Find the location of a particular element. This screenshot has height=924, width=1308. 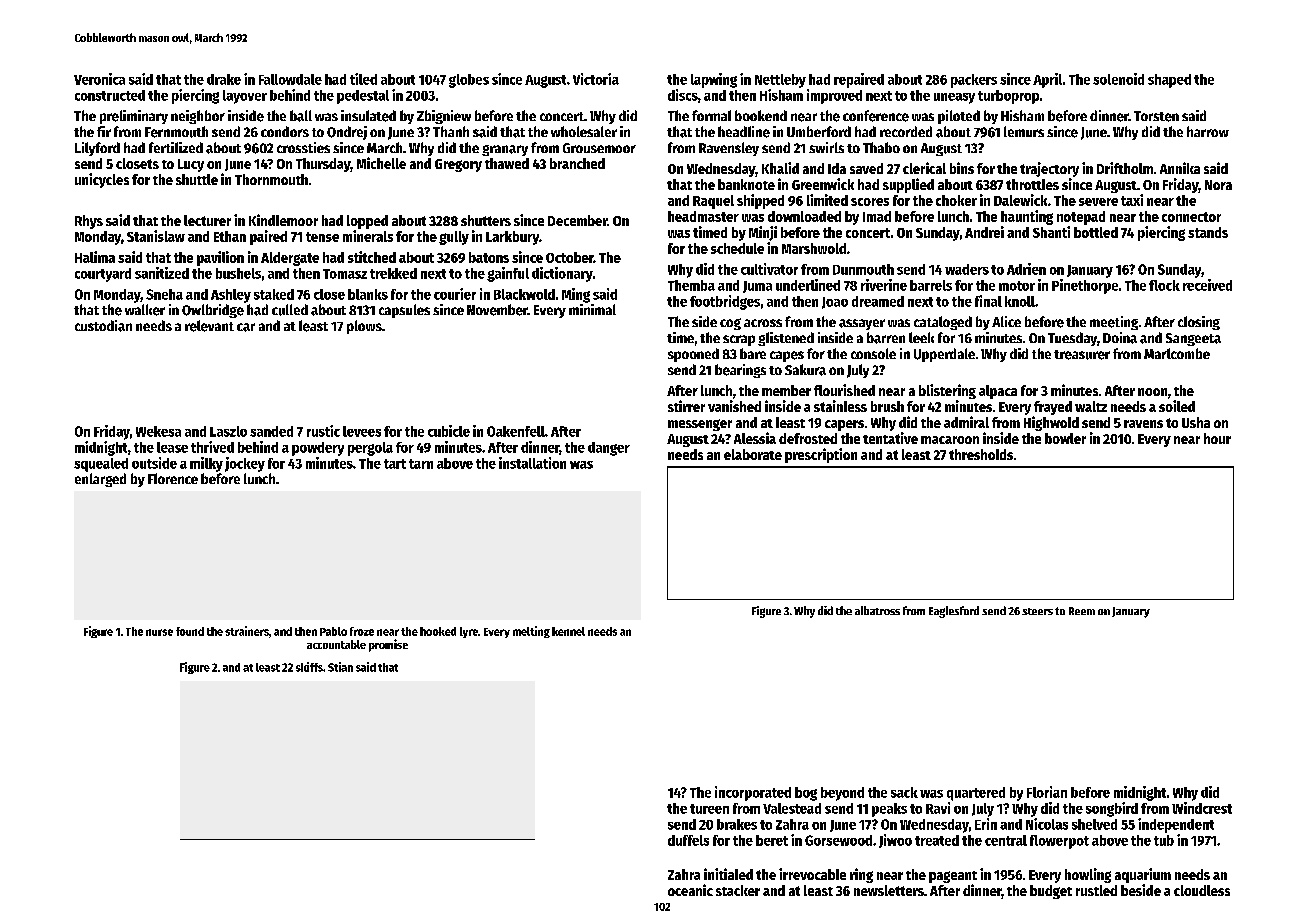

oceanic is located at coordinates (690, 890).
